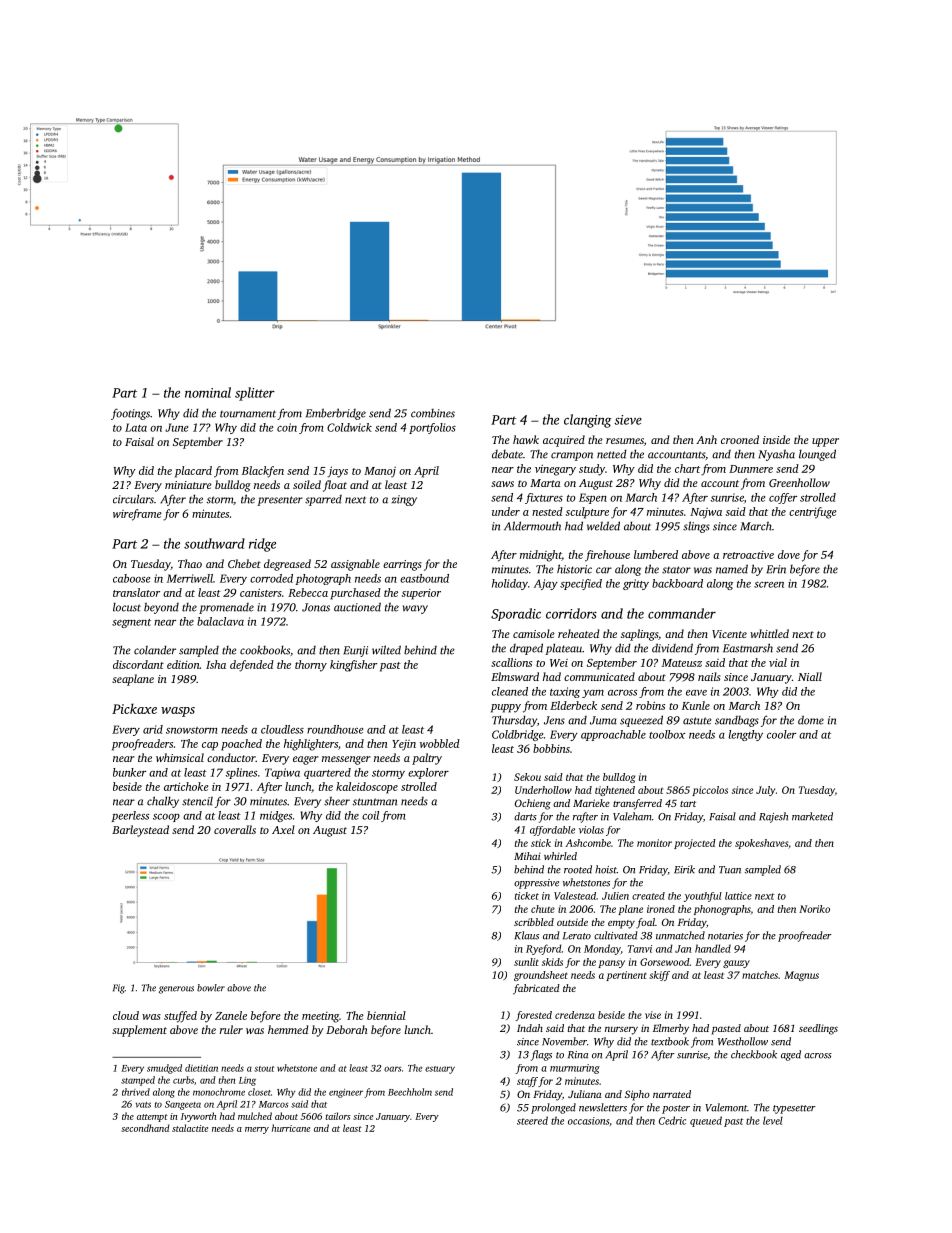 This image has width=952, height=1233. I want to click on Gorsewood, so click(665, 962).
